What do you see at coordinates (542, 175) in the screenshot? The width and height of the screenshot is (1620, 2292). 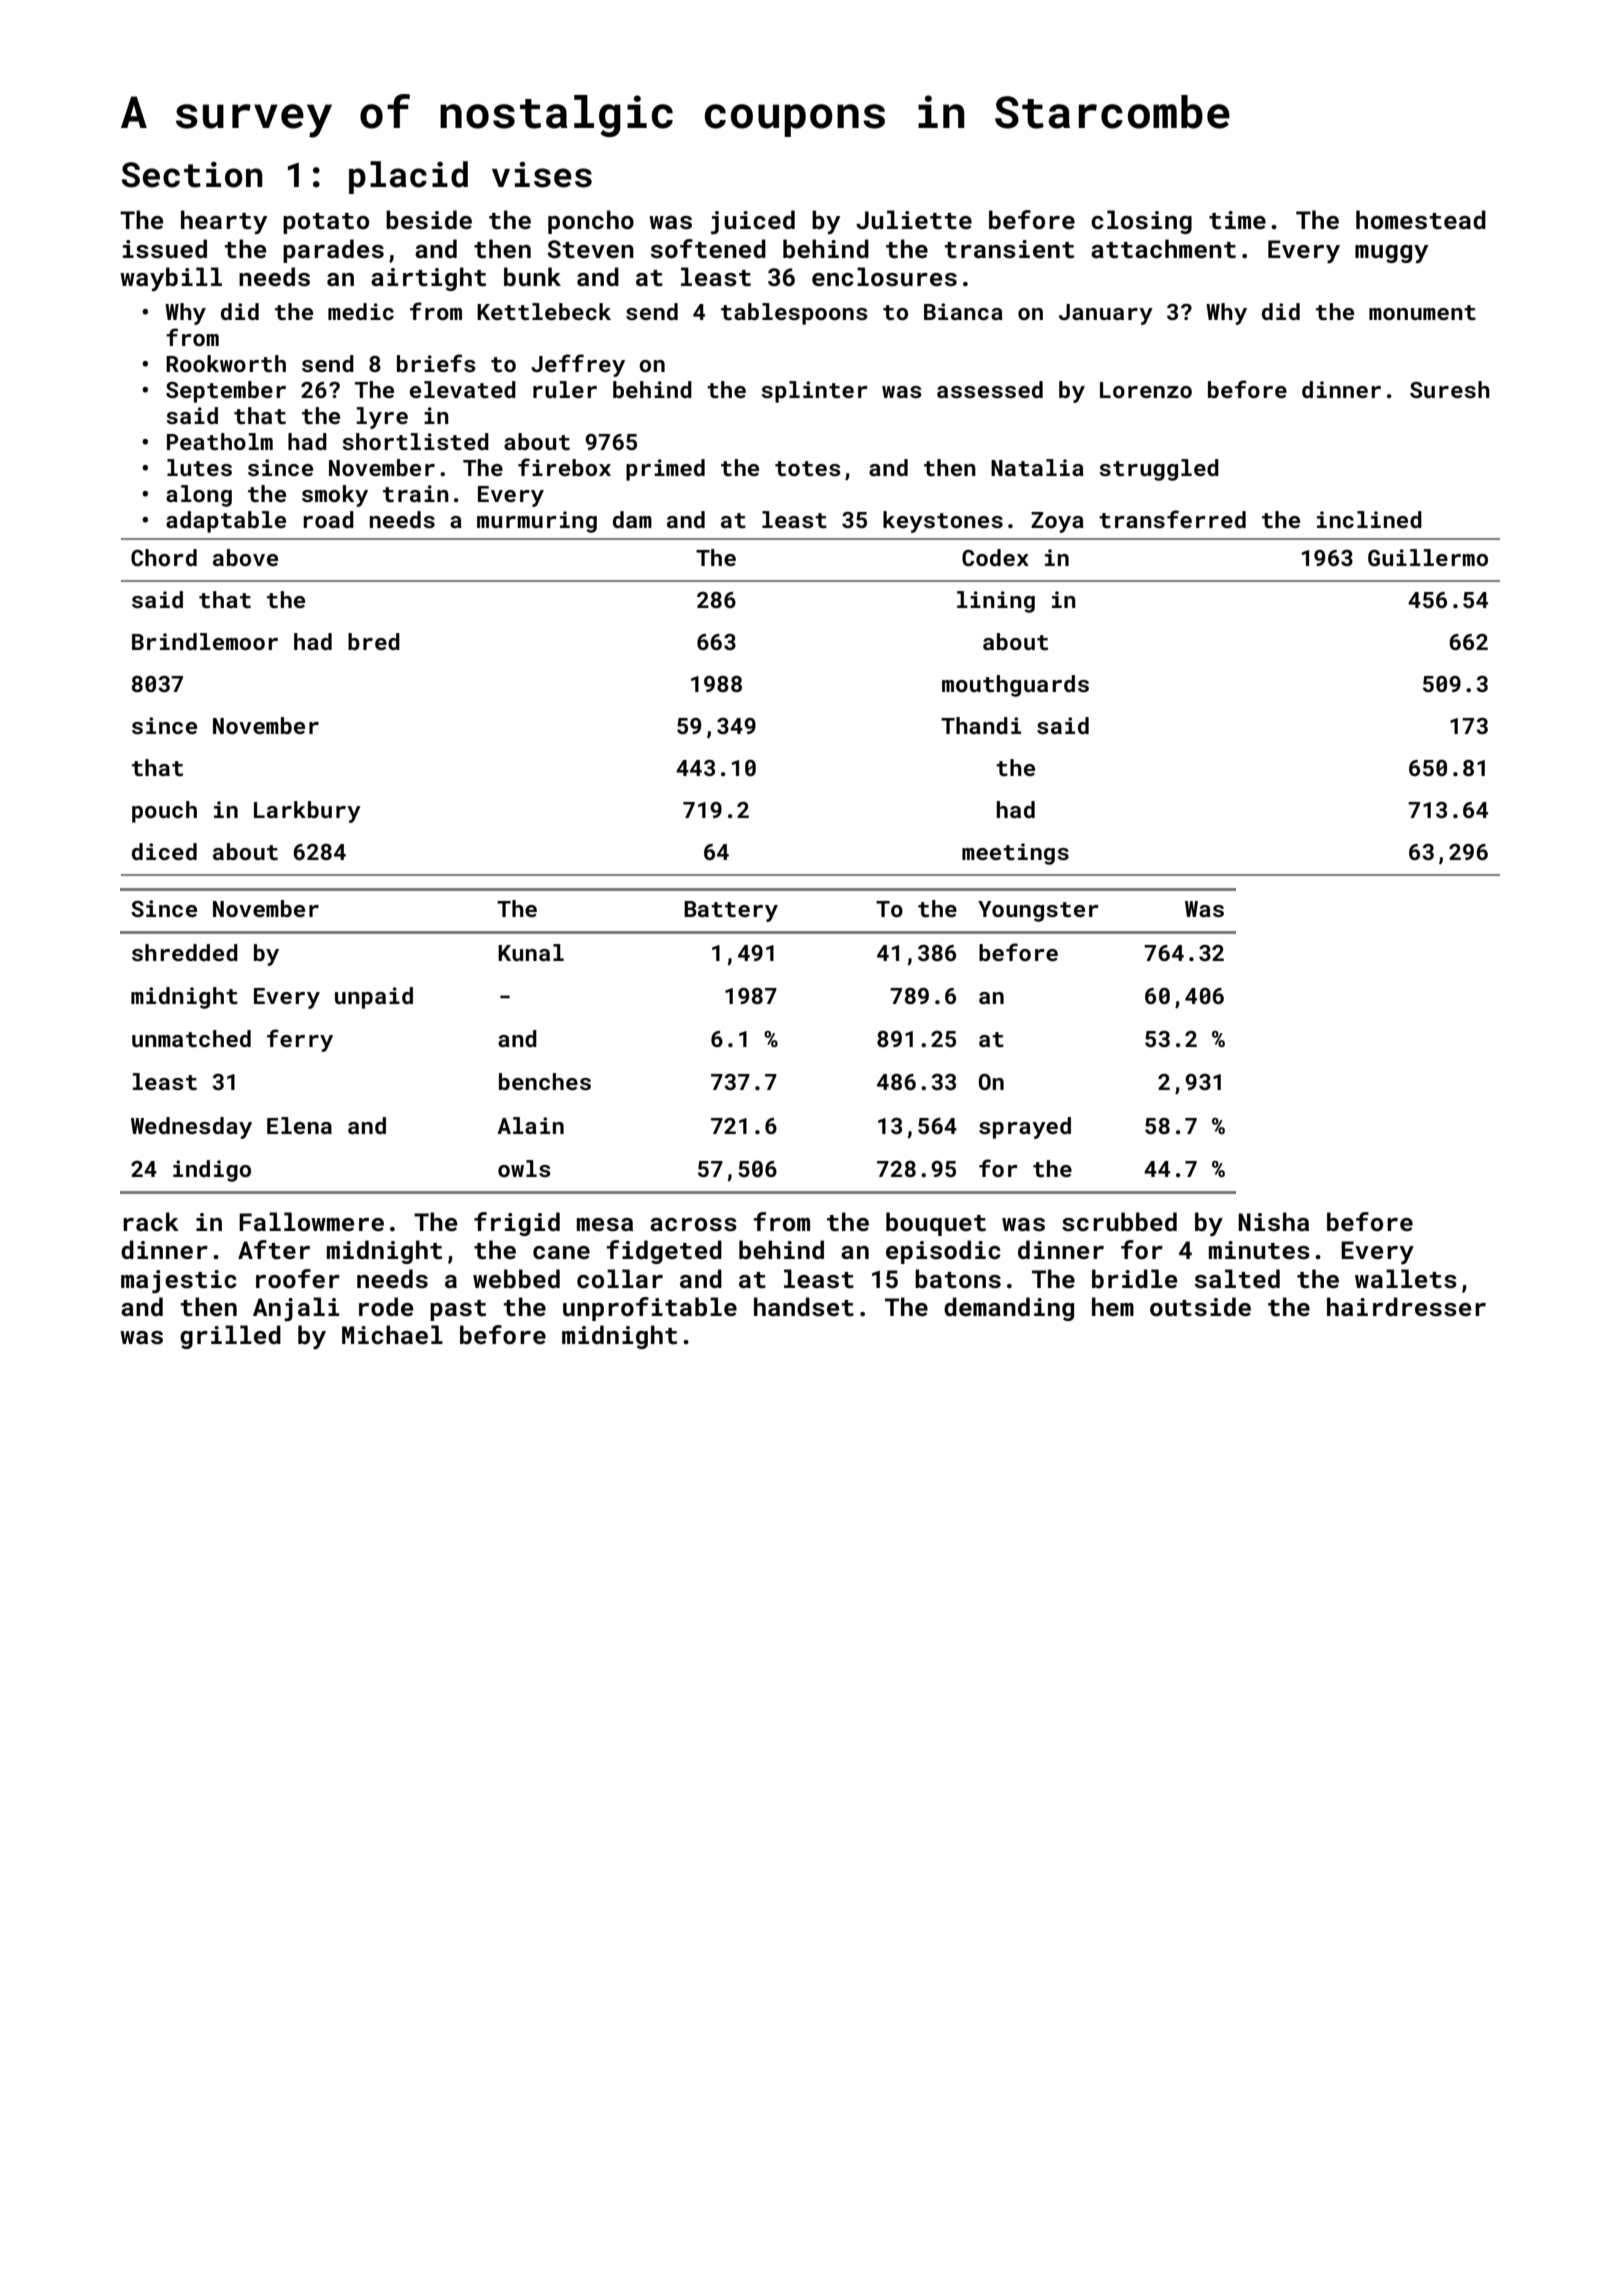 I see `vises` at bounding box center [542, 175].
